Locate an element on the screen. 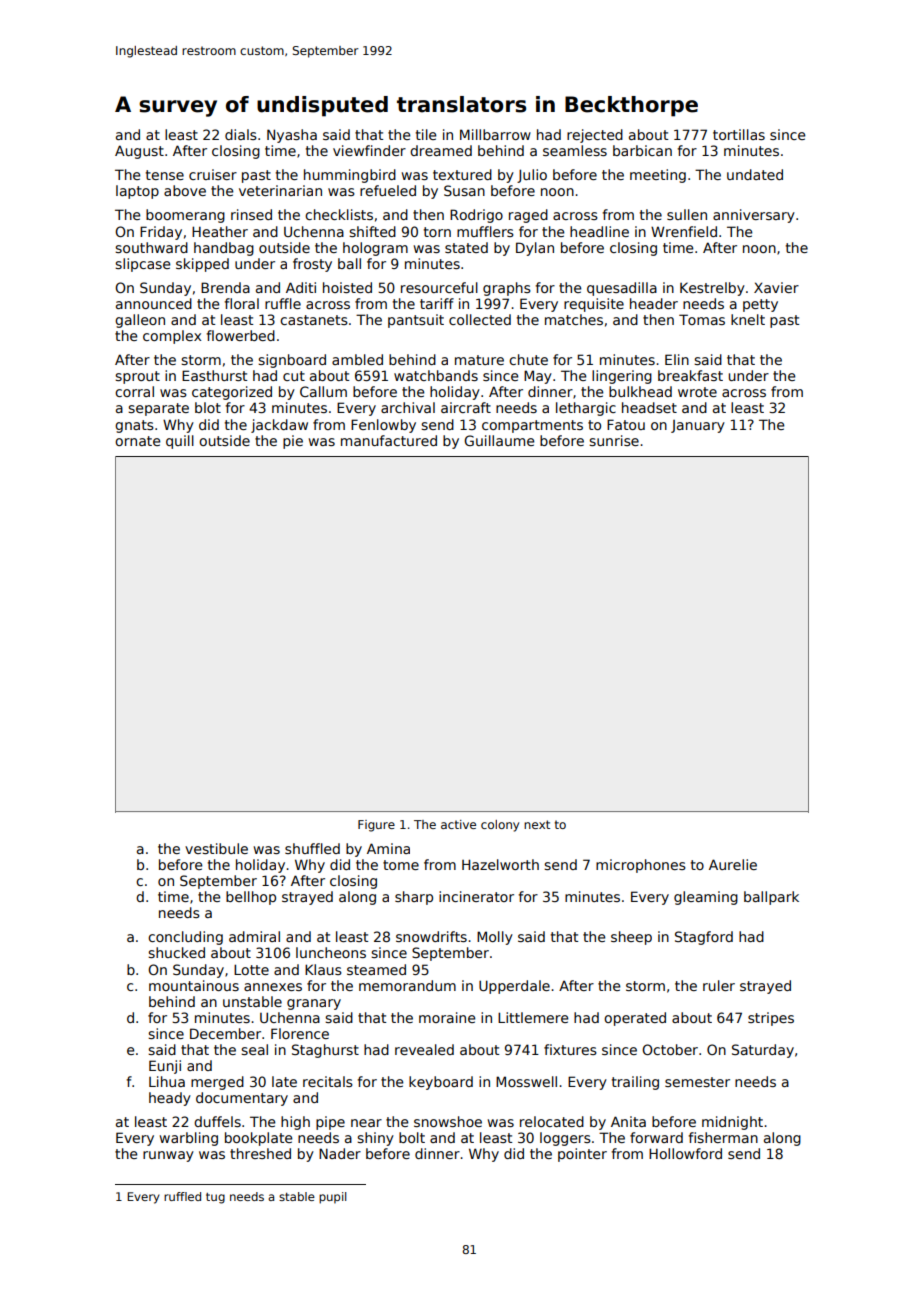  separate is located at coordinates (158, 409).
